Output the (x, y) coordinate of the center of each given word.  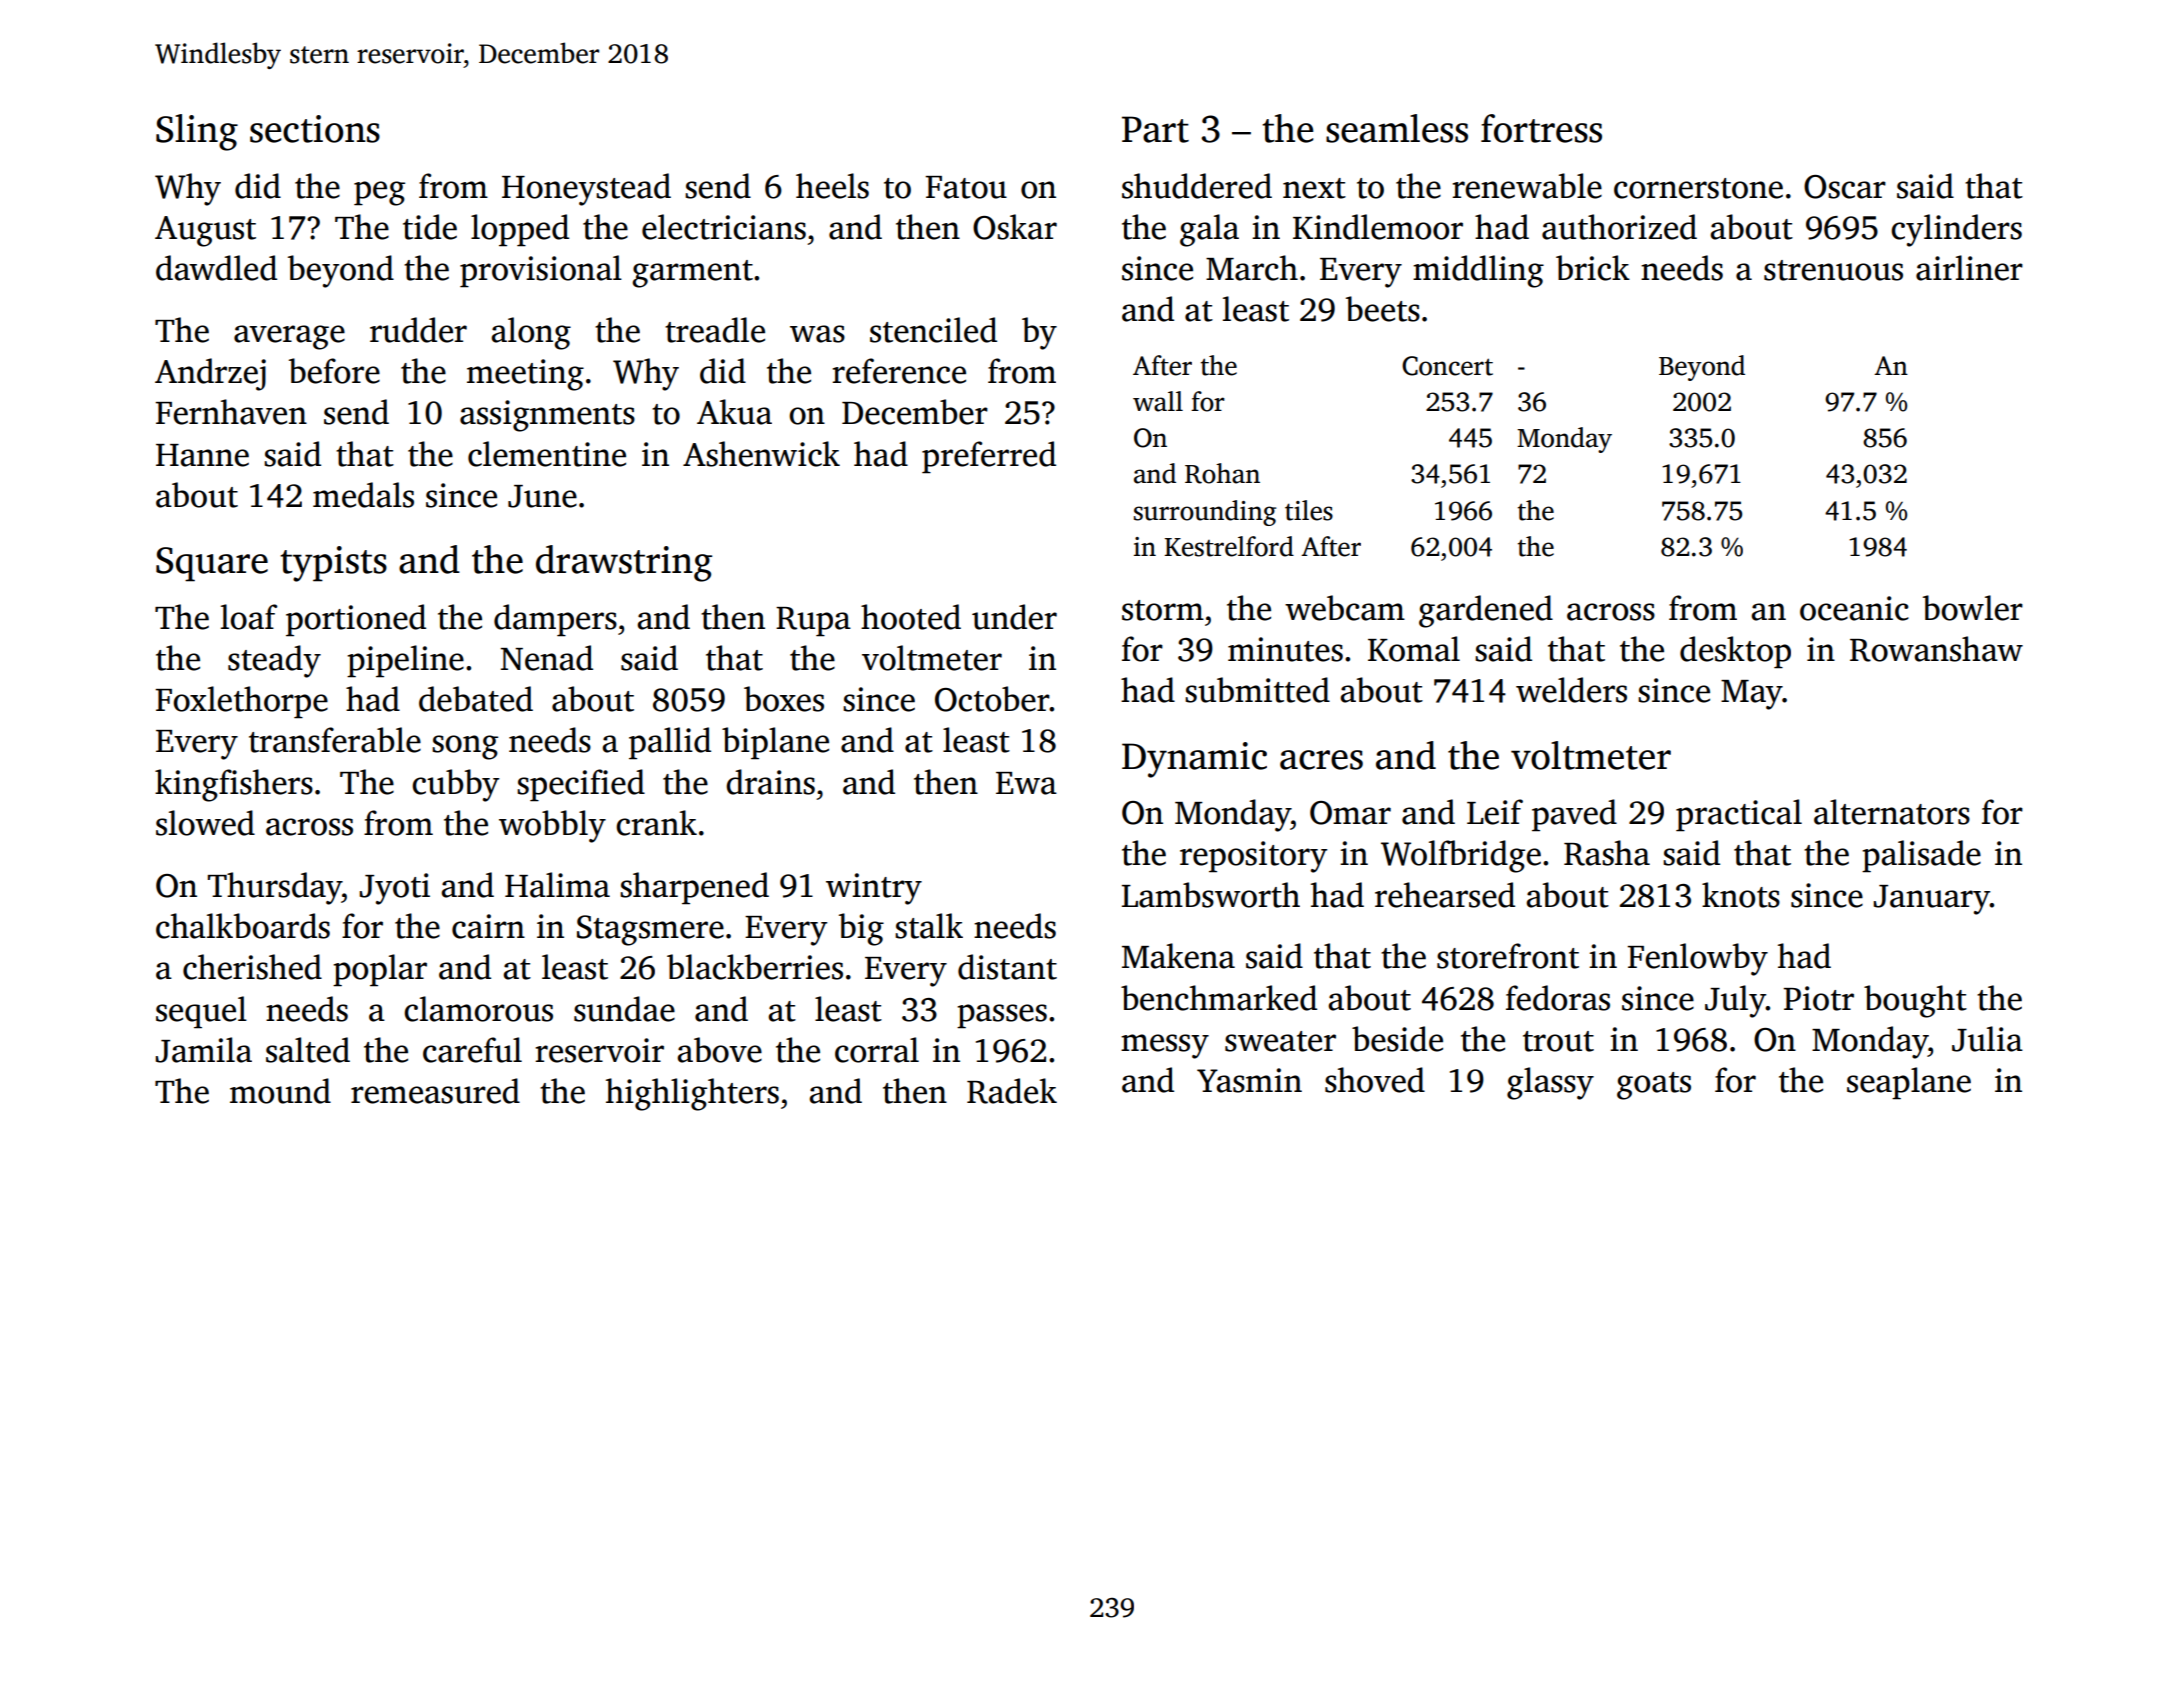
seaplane (1909, 1083)
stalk (929, 926)
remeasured (435, 1091)
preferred (989, 457)
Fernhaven (231, 412)
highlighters (692, 1094)
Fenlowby (1697, 959)
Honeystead (586, 189)
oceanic (1854, 608)
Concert (1447, 366)
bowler (1973, 608)
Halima (557, 885)
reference (899, 371)
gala (1209, 230)
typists (333, 564)
